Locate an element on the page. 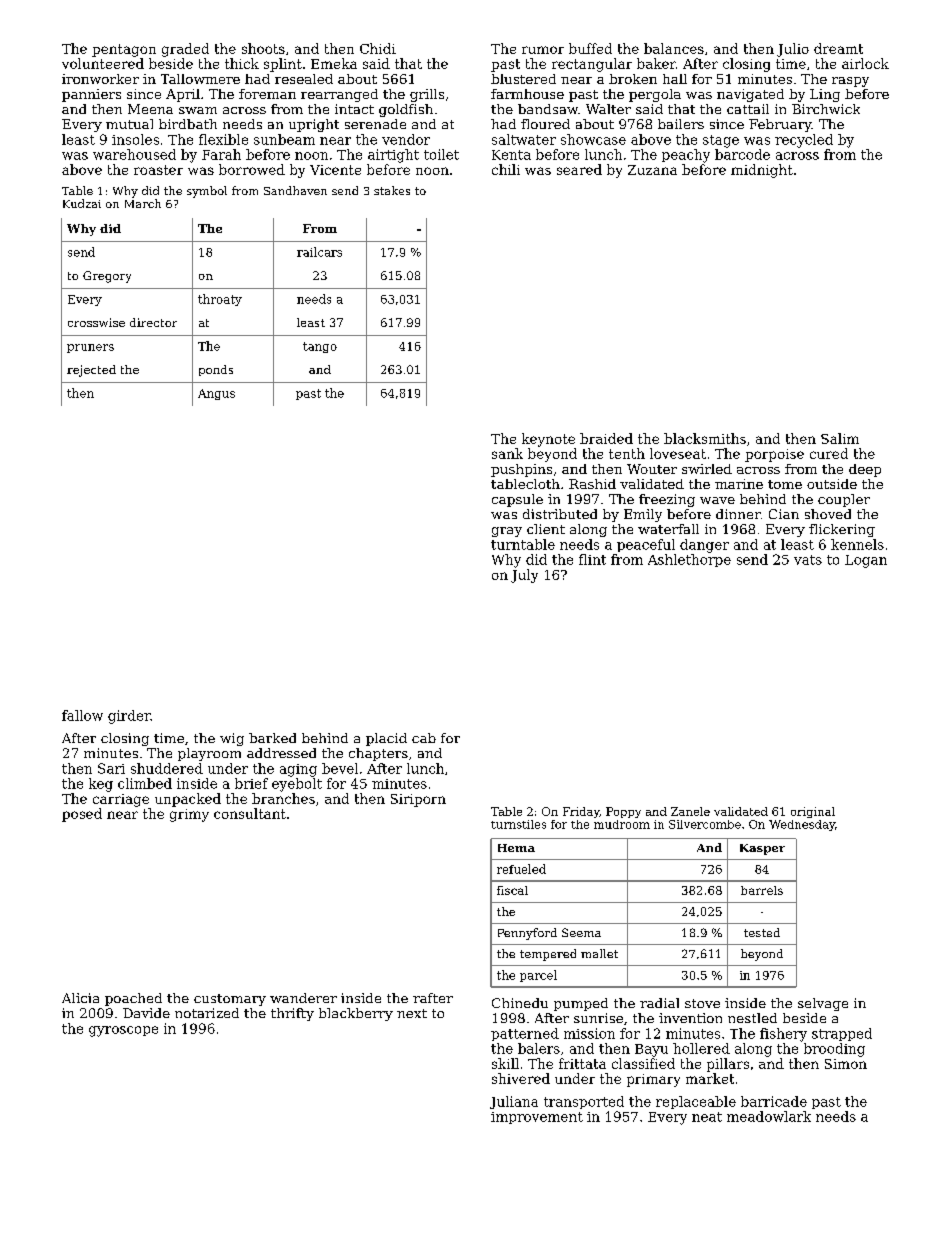  Zanele is located at coordinates (690, 811).
